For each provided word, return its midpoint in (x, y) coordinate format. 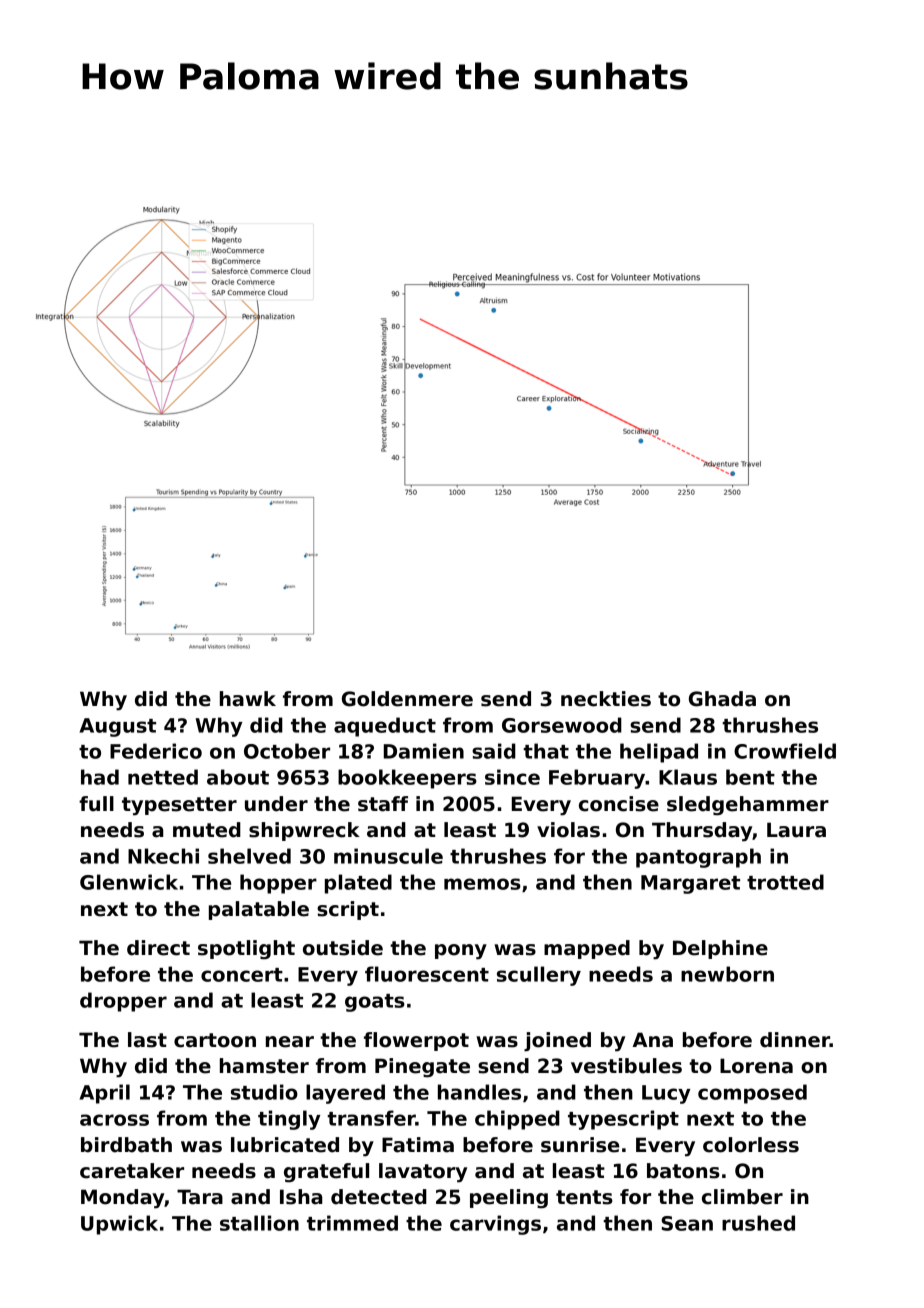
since (512, 777)
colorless (751, 1145)
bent (750, 777)
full (96, 804)
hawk (248, 699)
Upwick (119, 1225)
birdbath (126, 1145)
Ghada (722, 699)
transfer (371, 1118)
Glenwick (129, 882)
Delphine (720, 949)
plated (358, 884)
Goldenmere (407, 699)
